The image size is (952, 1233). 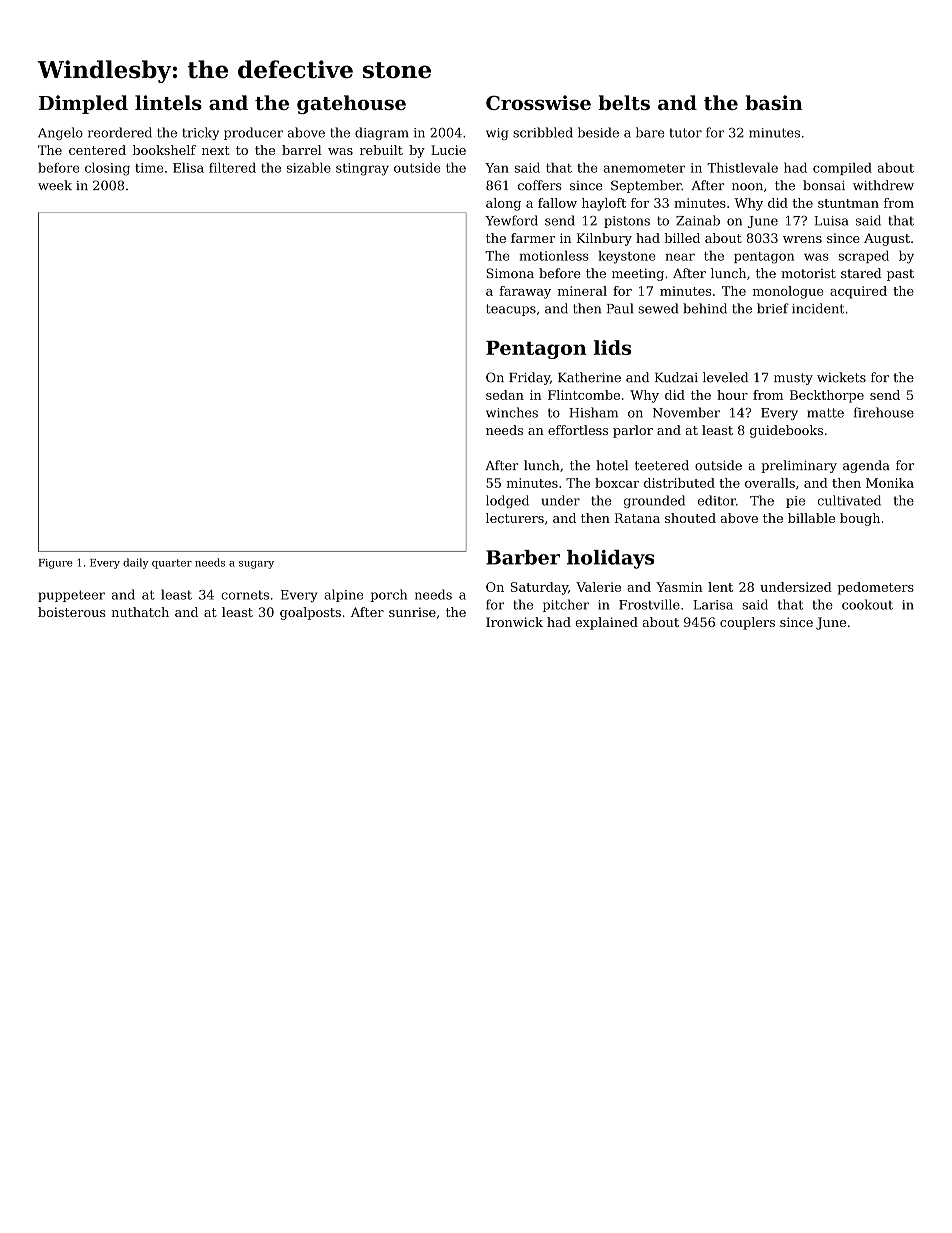 What do you see at coordinates (505, 395) in the page?
I see `sedan` at bounding box center [505, 395].
